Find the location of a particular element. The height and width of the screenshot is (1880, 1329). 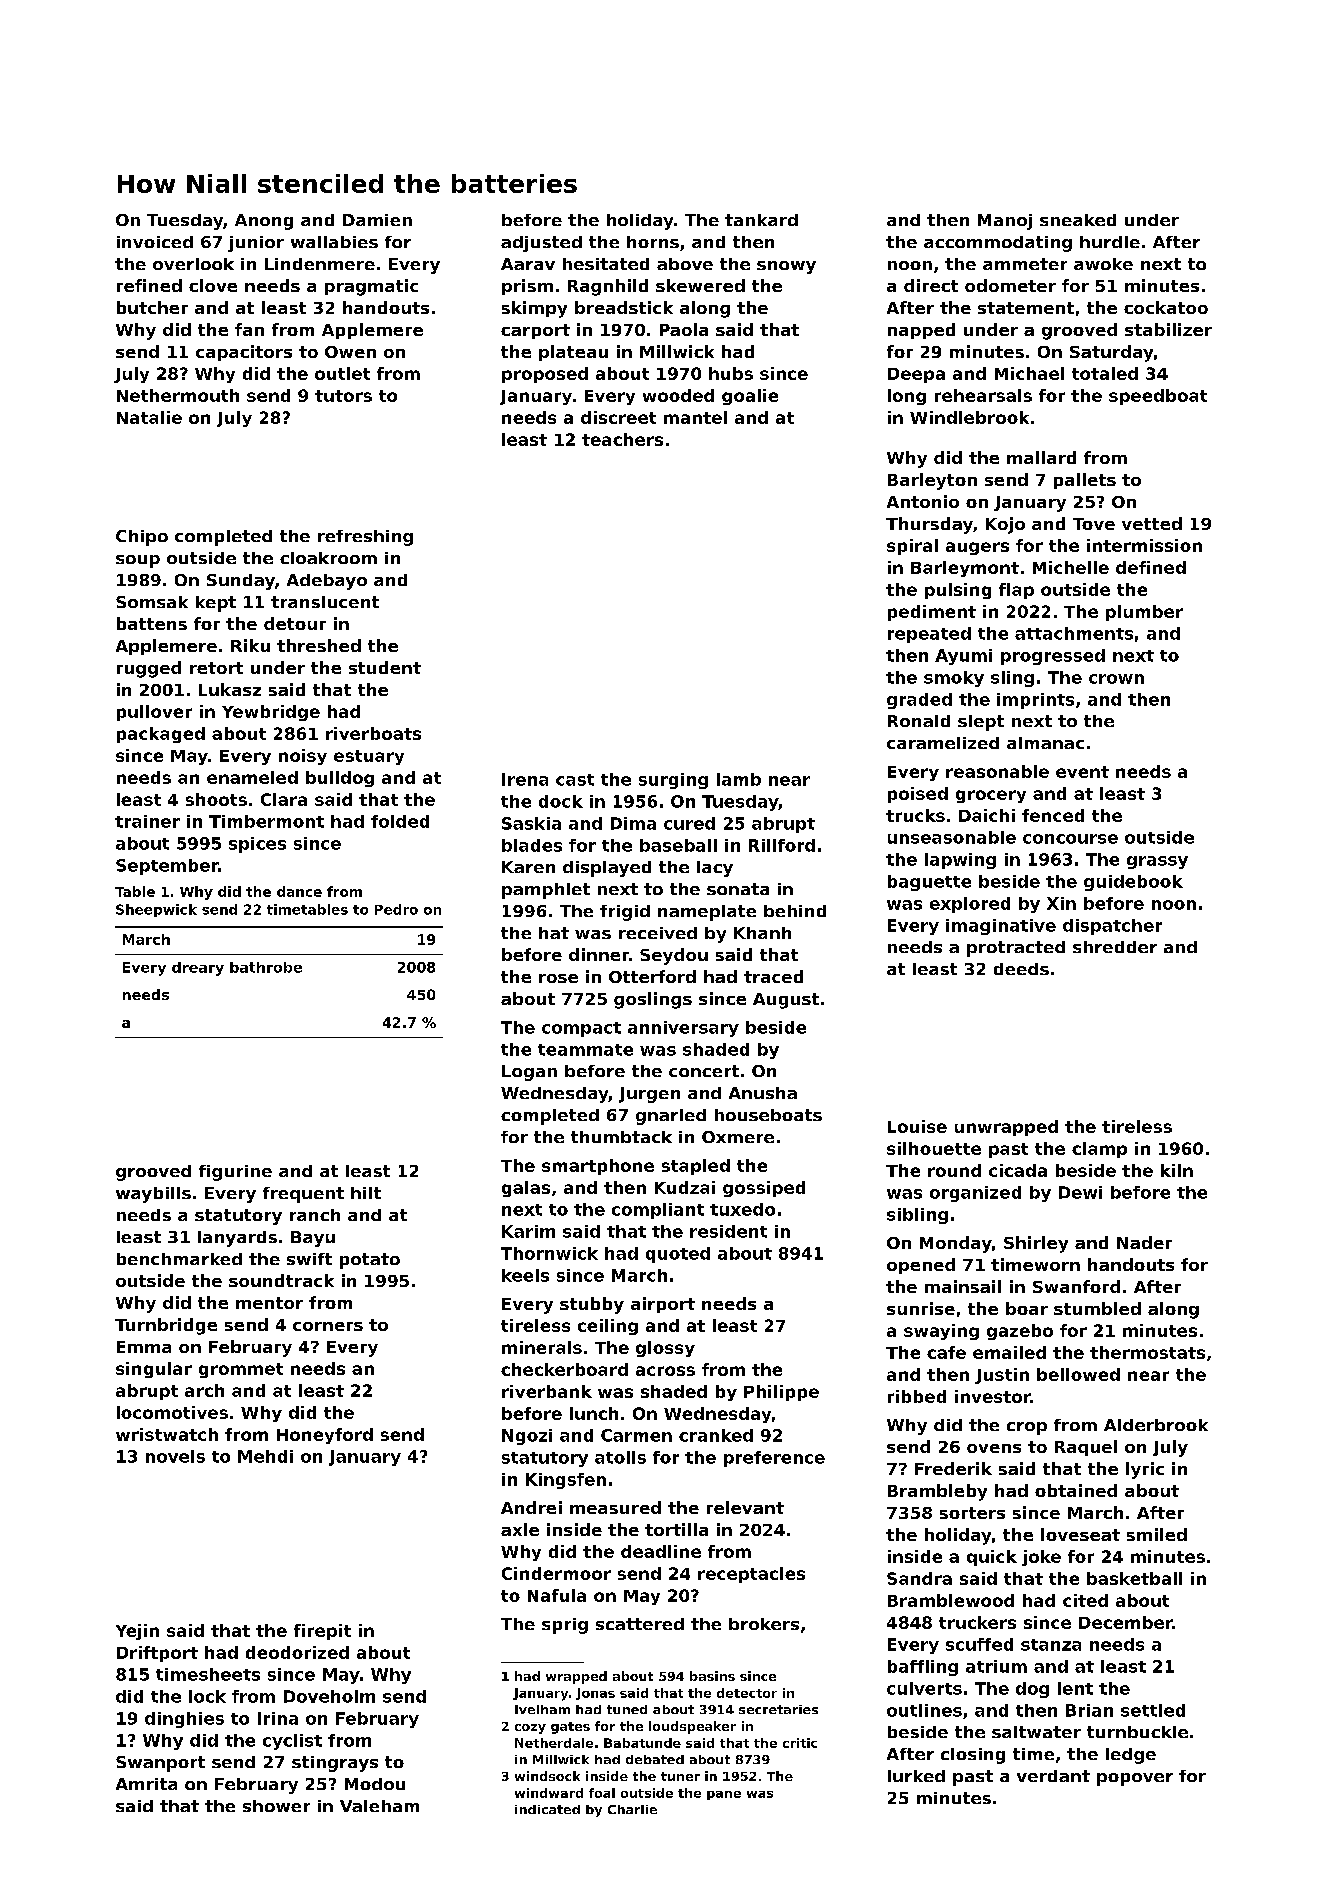

Anong is located at coordinates (264, 222).
